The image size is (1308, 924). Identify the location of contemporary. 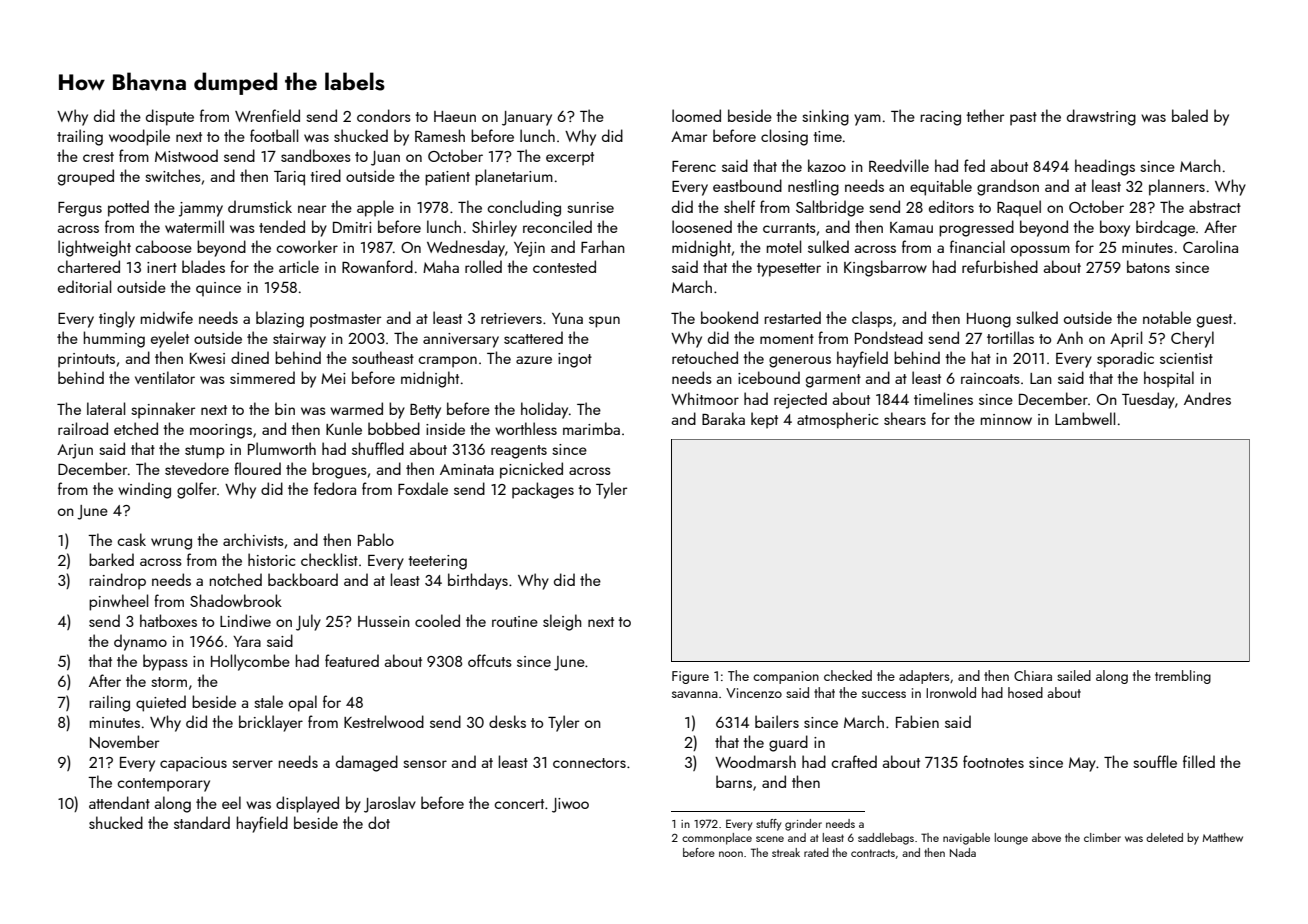
(163, 785).
